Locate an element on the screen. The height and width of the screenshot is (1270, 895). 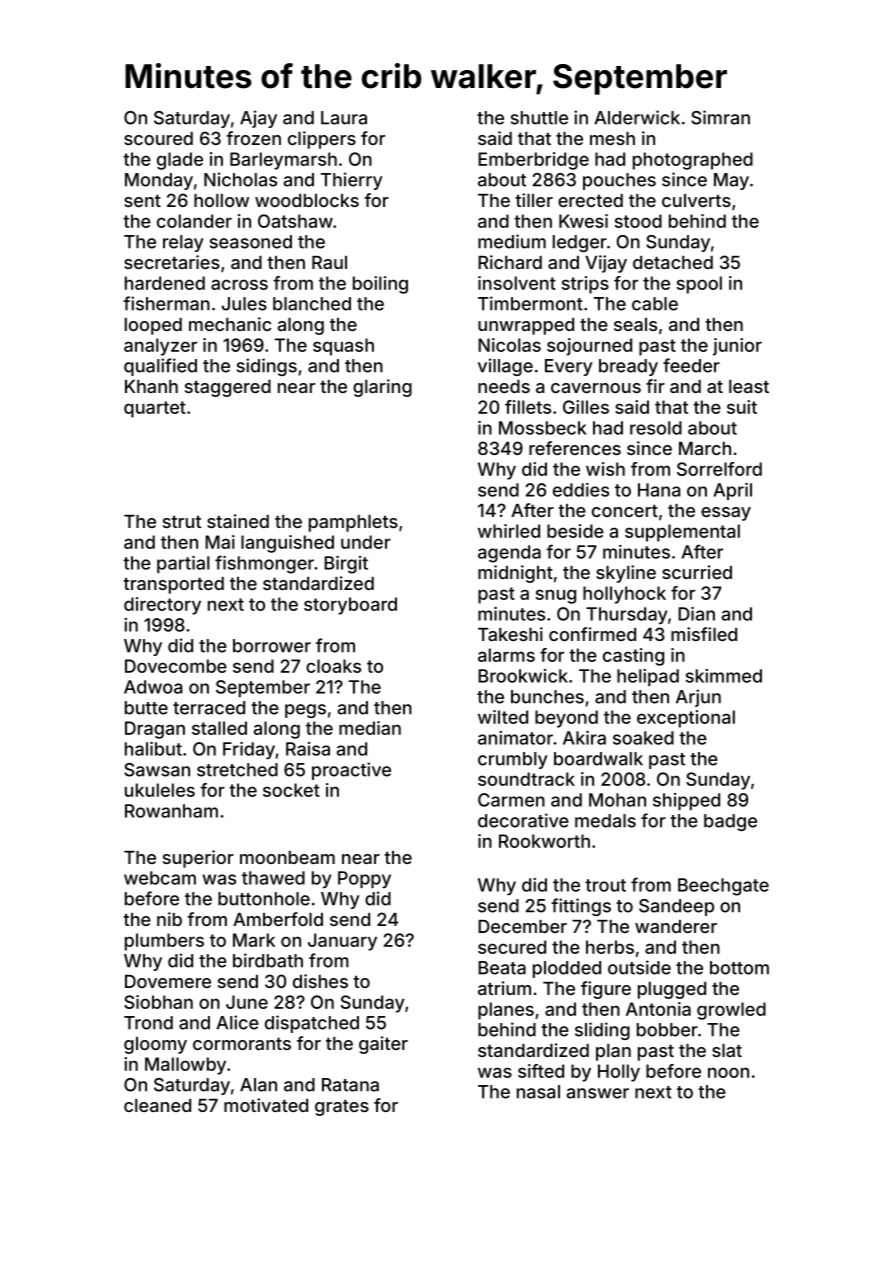
unwrapped is located at coordinates (526, 326).
